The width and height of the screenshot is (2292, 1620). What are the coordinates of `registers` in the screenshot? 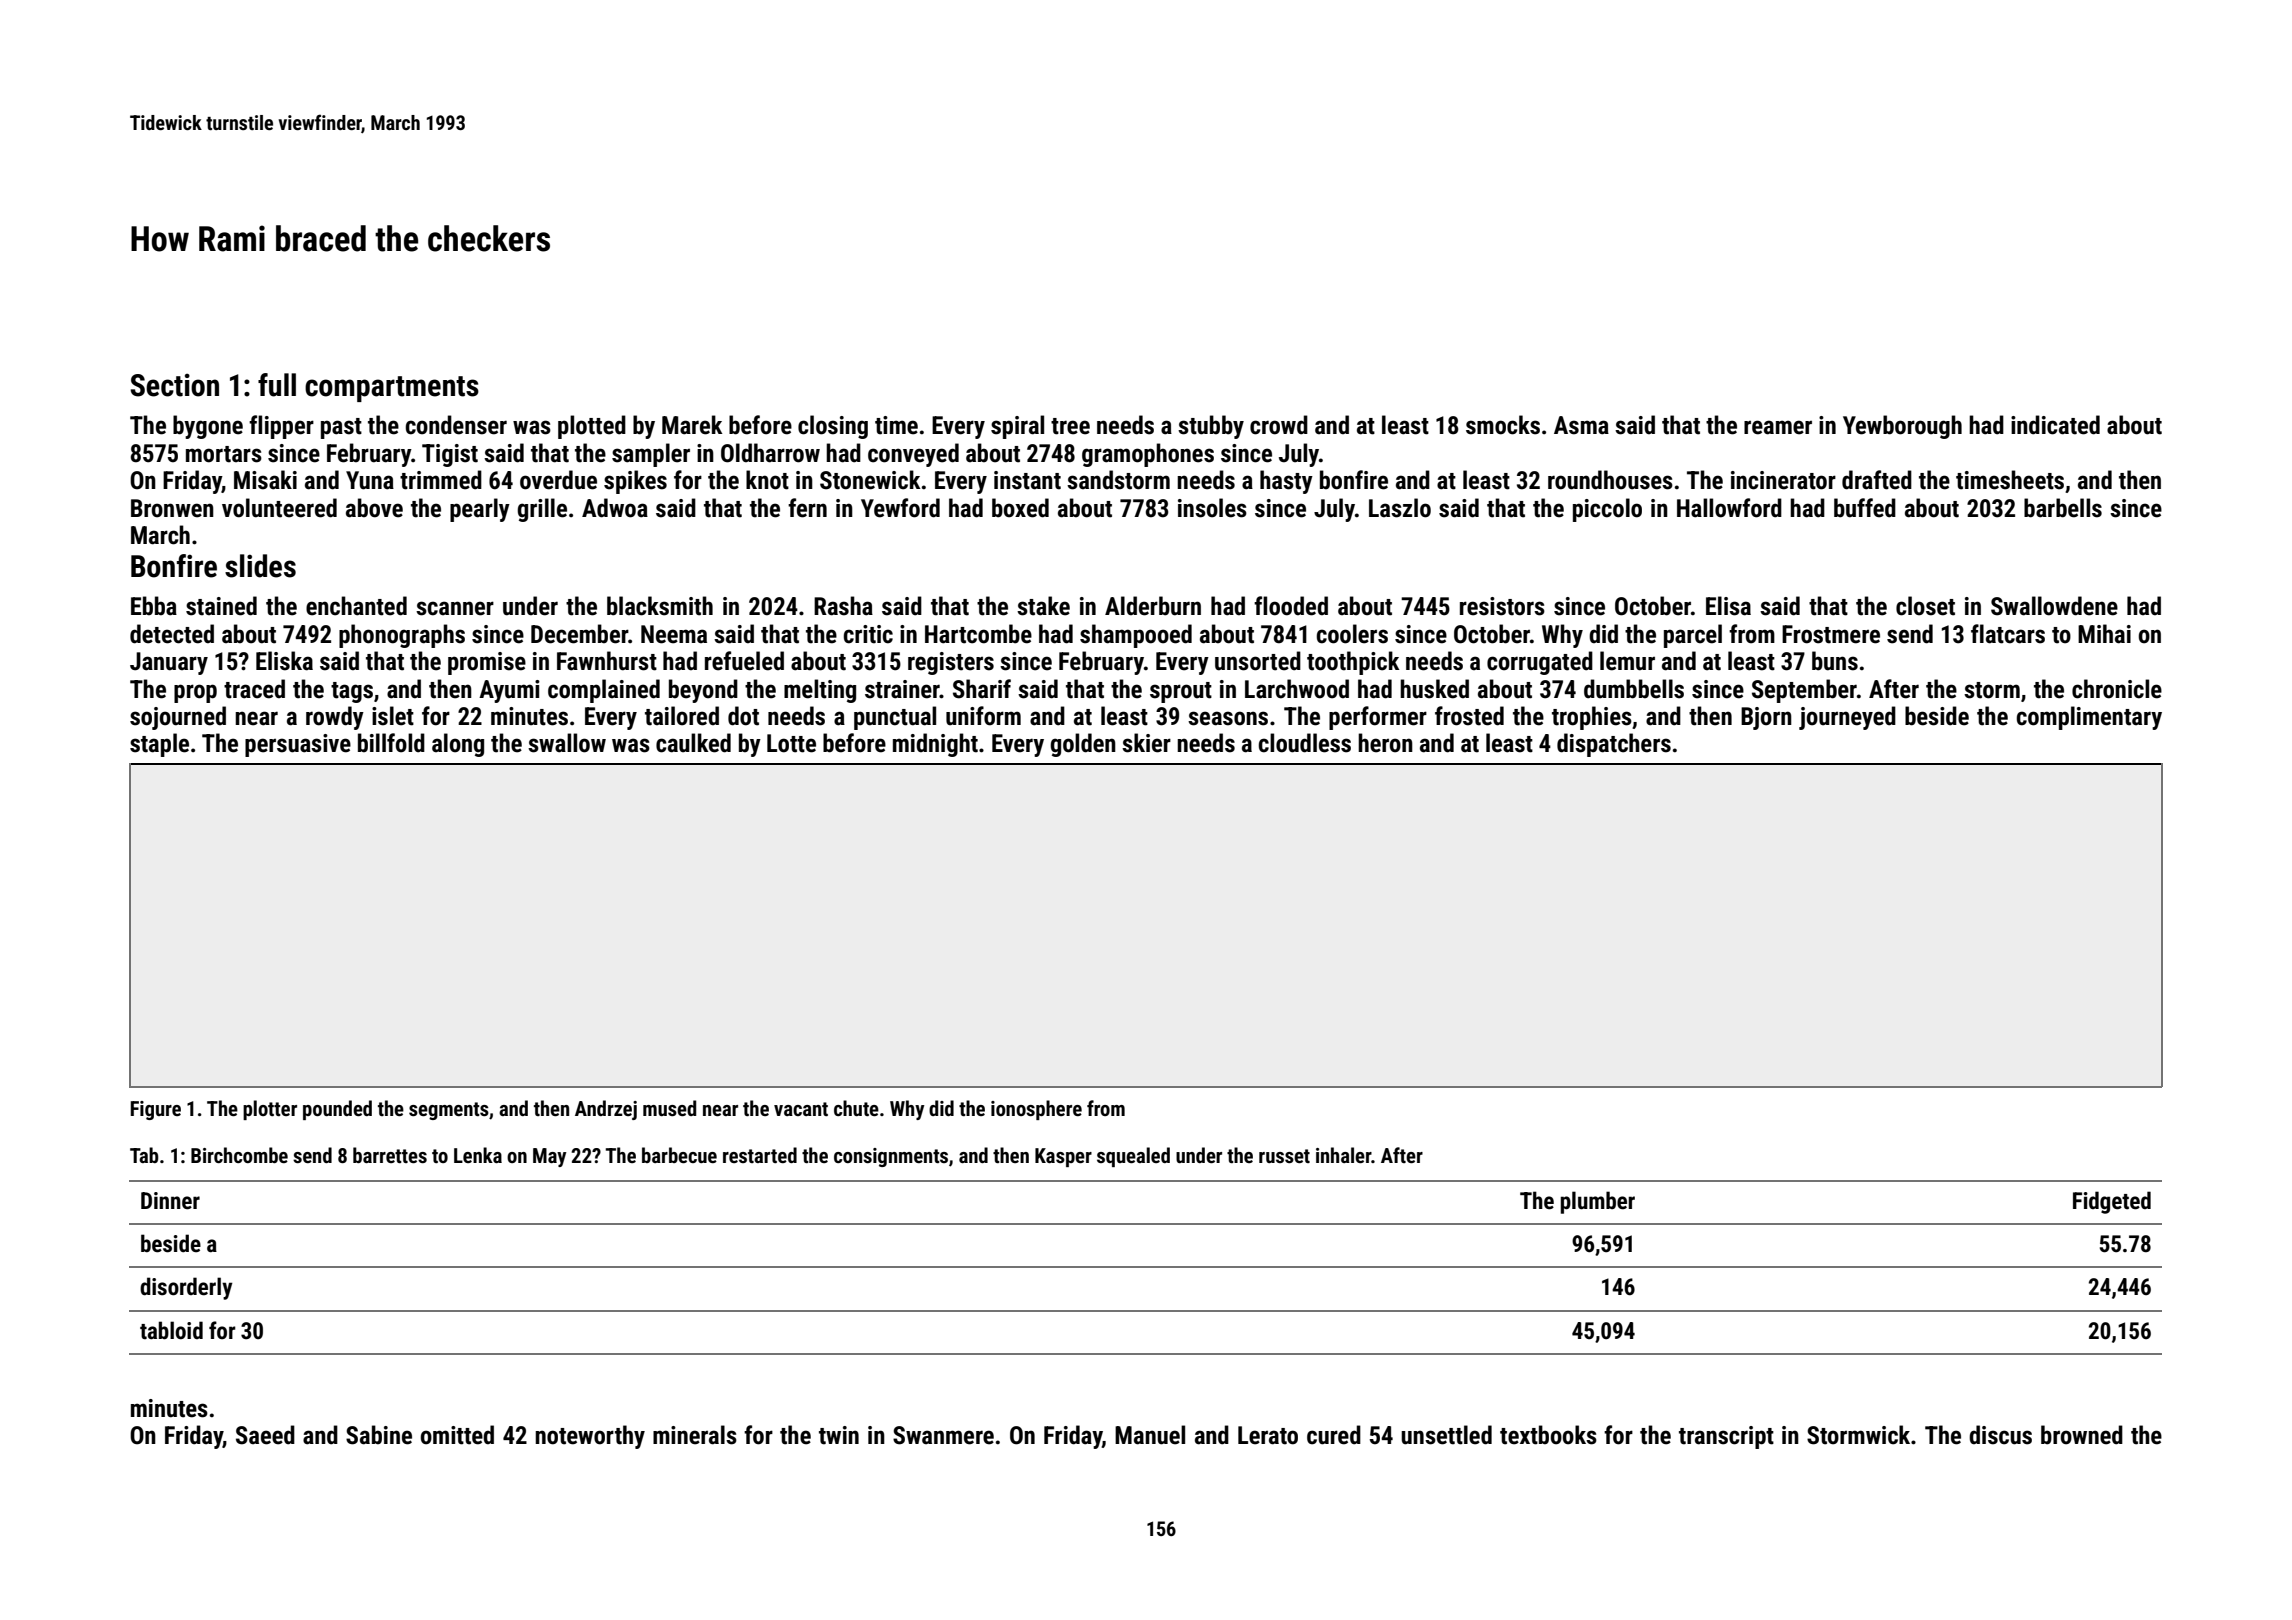 It's located at (951, 663).
